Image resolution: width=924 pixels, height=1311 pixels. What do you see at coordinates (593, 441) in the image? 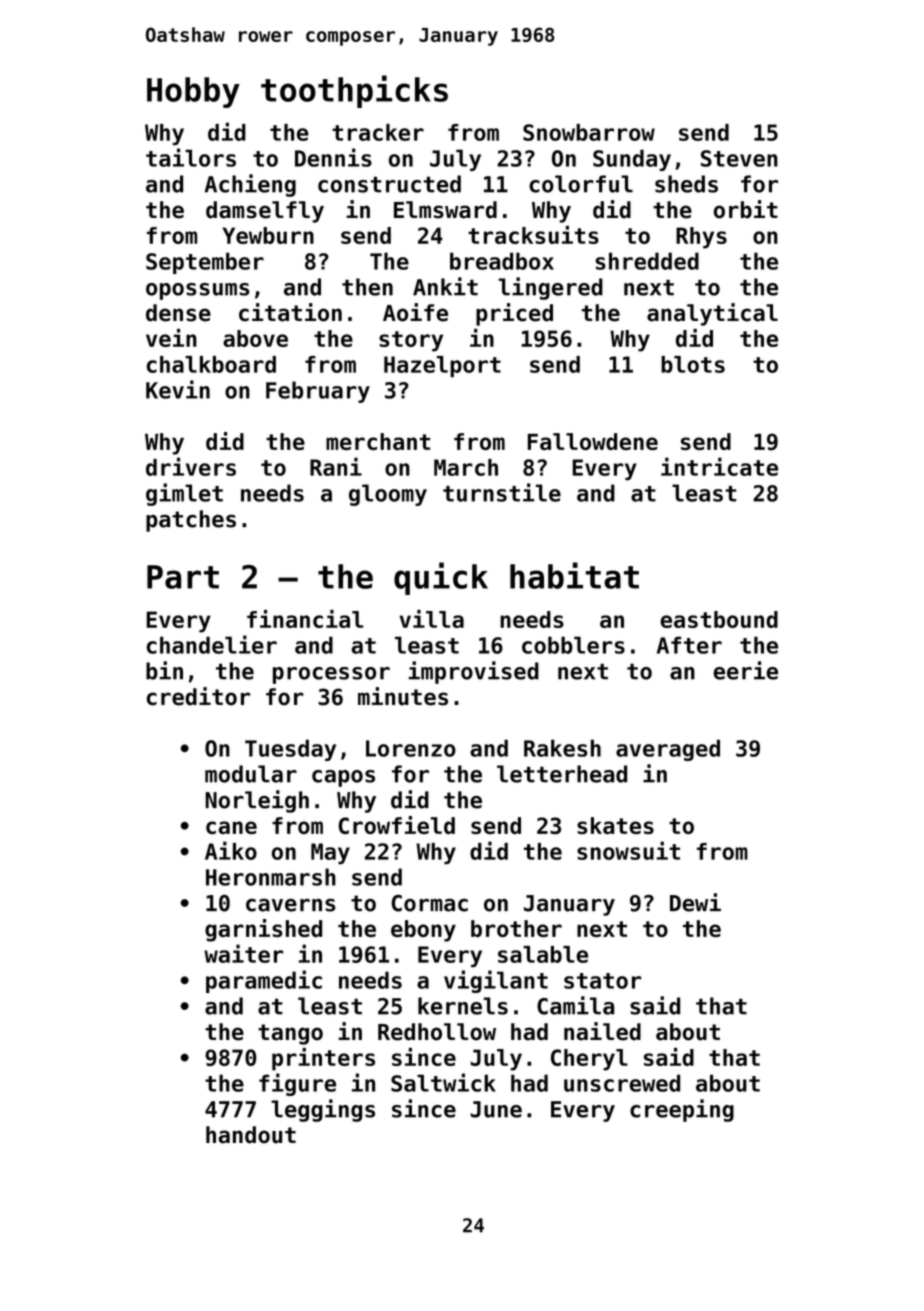
I see `Fallowdene` at bounding box center [593, 441].
